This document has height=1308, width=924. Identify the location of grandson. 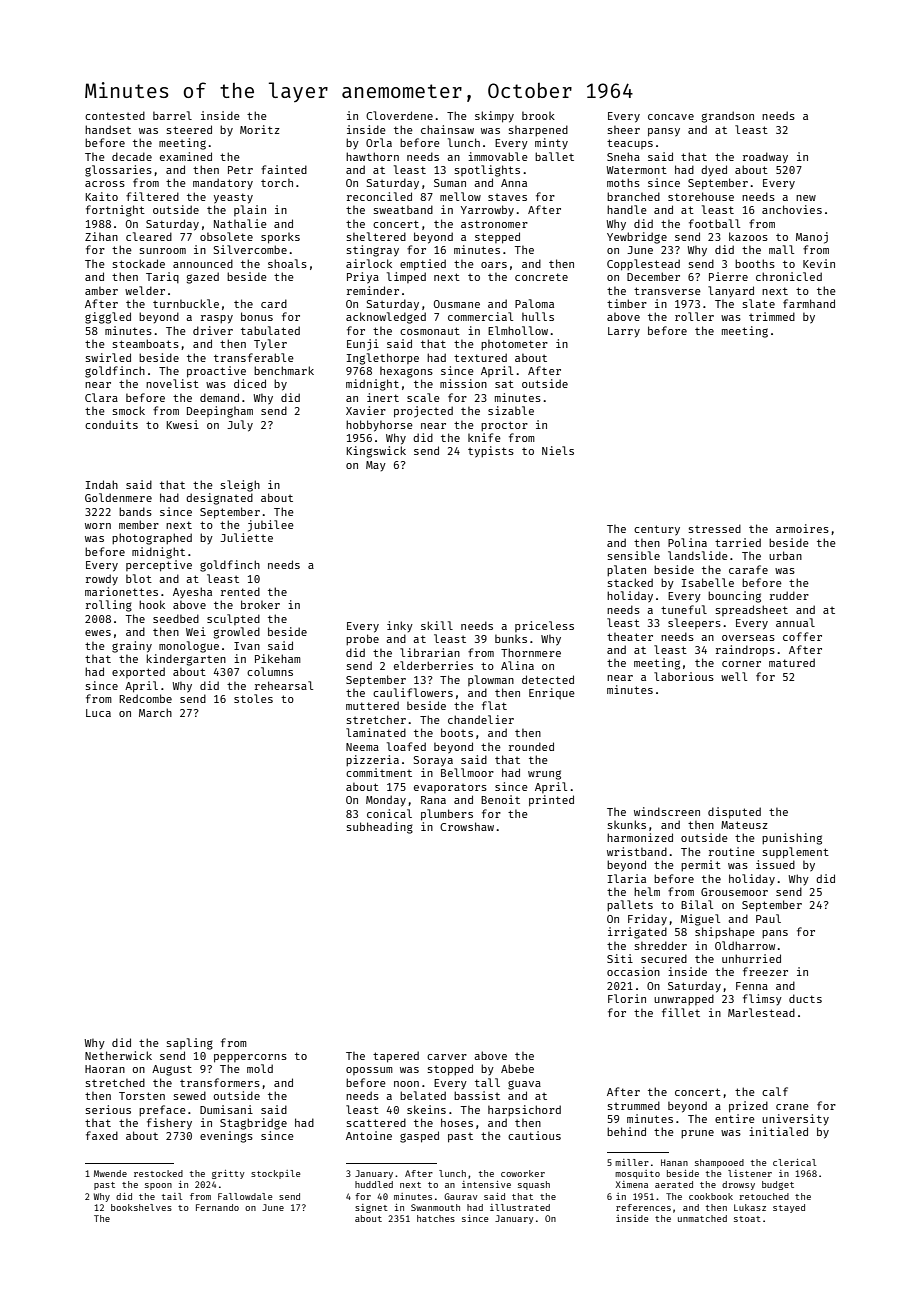
(728, 117).
